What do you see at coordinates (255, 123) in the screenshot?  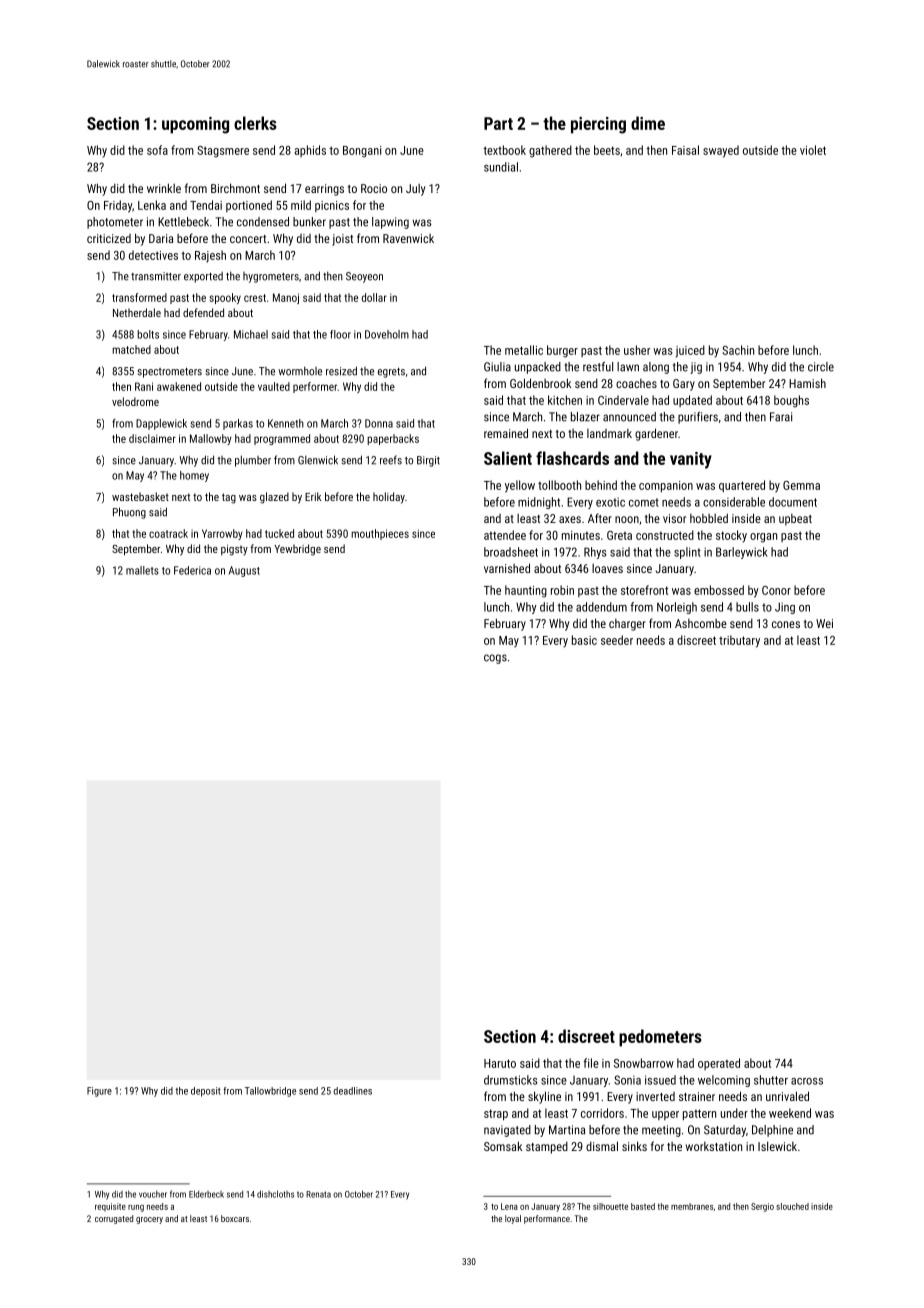 I see `clerks` at bounding box center [255, 123].
